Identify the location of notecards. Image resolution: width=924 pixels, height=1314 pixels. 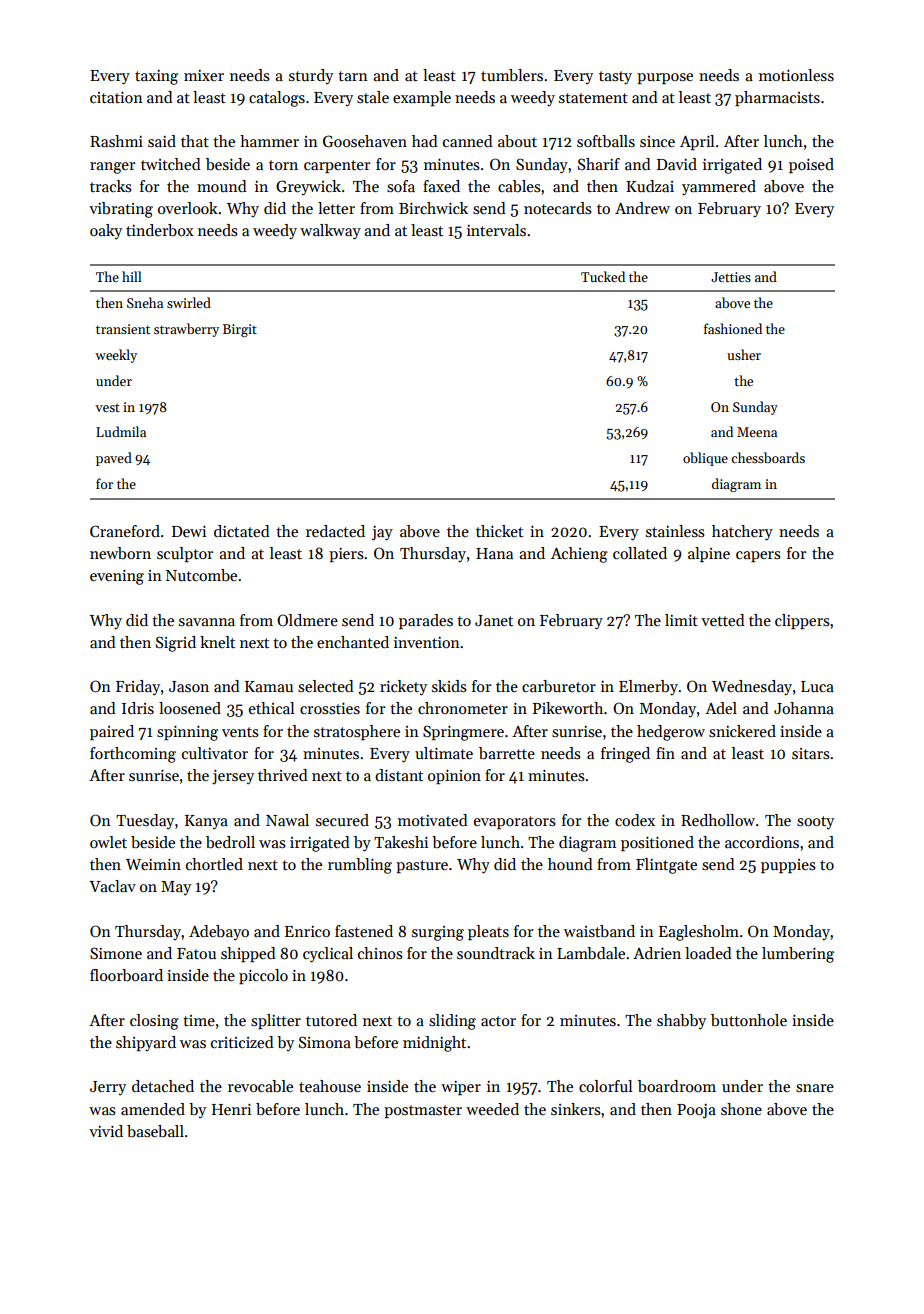
(558, 208).
